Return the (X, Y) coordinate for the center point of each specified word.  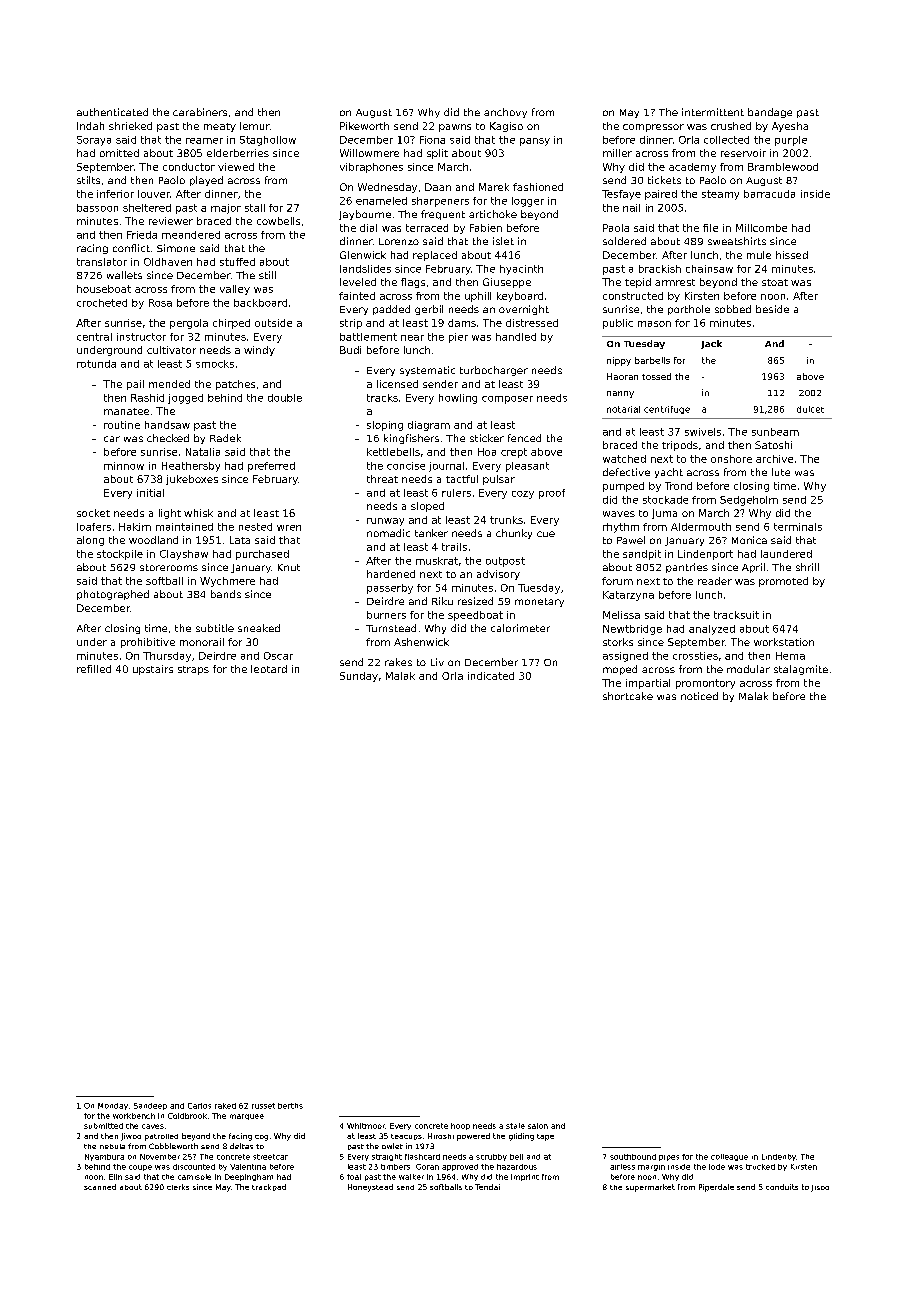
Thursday (167, 657)
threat (382, 479)
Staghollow (268, 141)
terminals (798, 527)
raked (225, 1106)
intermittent (713, 112)
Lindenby (779, 1157)
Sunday (359, 677)
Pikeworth (364, 126)
